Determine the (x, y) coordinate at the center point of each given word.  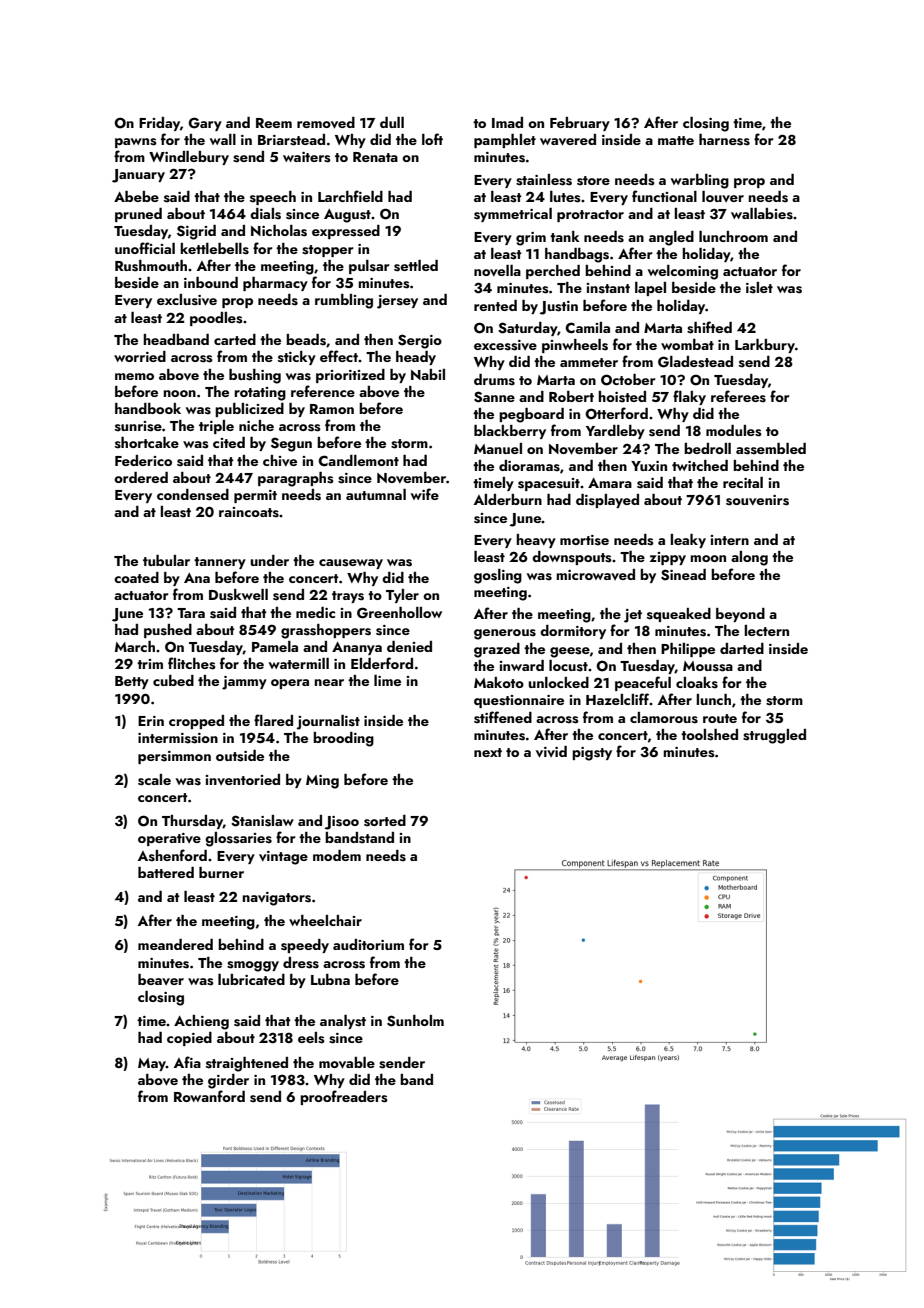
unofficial (145, 248)
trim (150, 664)
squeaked (679, 615)
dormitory (573, 632)
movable (347, 1063)
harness (724, 140)
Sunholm (415, 1021)
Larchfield (350, 196)
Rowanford (209, 1096)
